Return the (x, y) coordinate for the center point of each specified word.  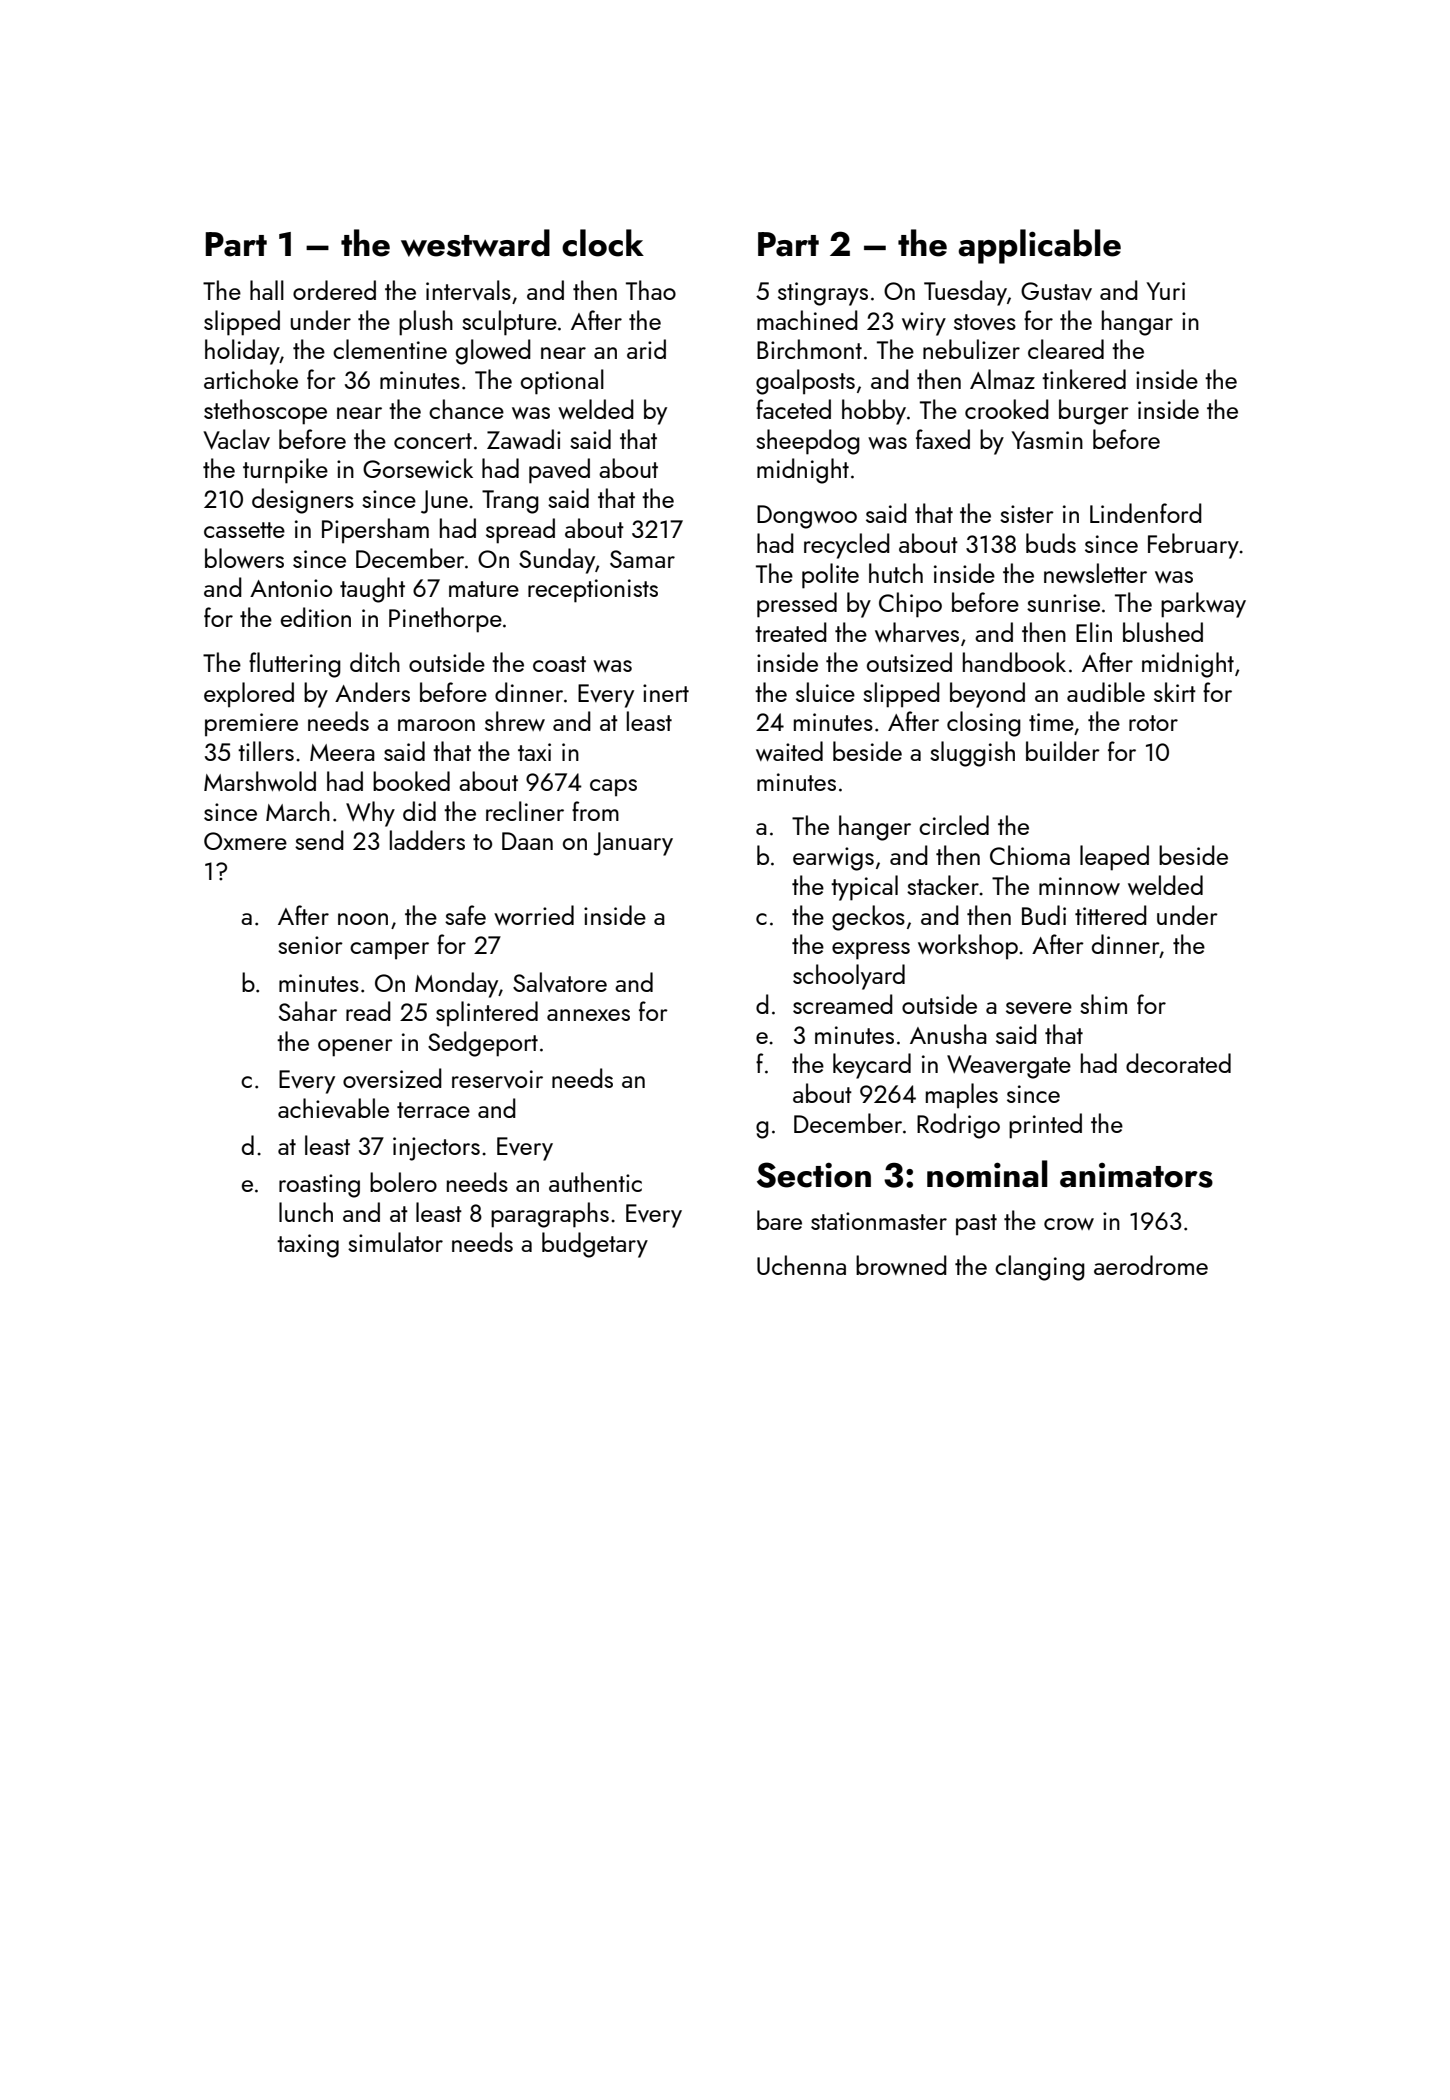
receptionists (593, 591)
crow (1069, 1224)
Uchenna (801, 1265)
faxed (943, 439)
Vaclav (236, 439)
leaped (1114, 858)
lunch (306, 1212)
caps (613, 788)
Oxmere (245, 841)
